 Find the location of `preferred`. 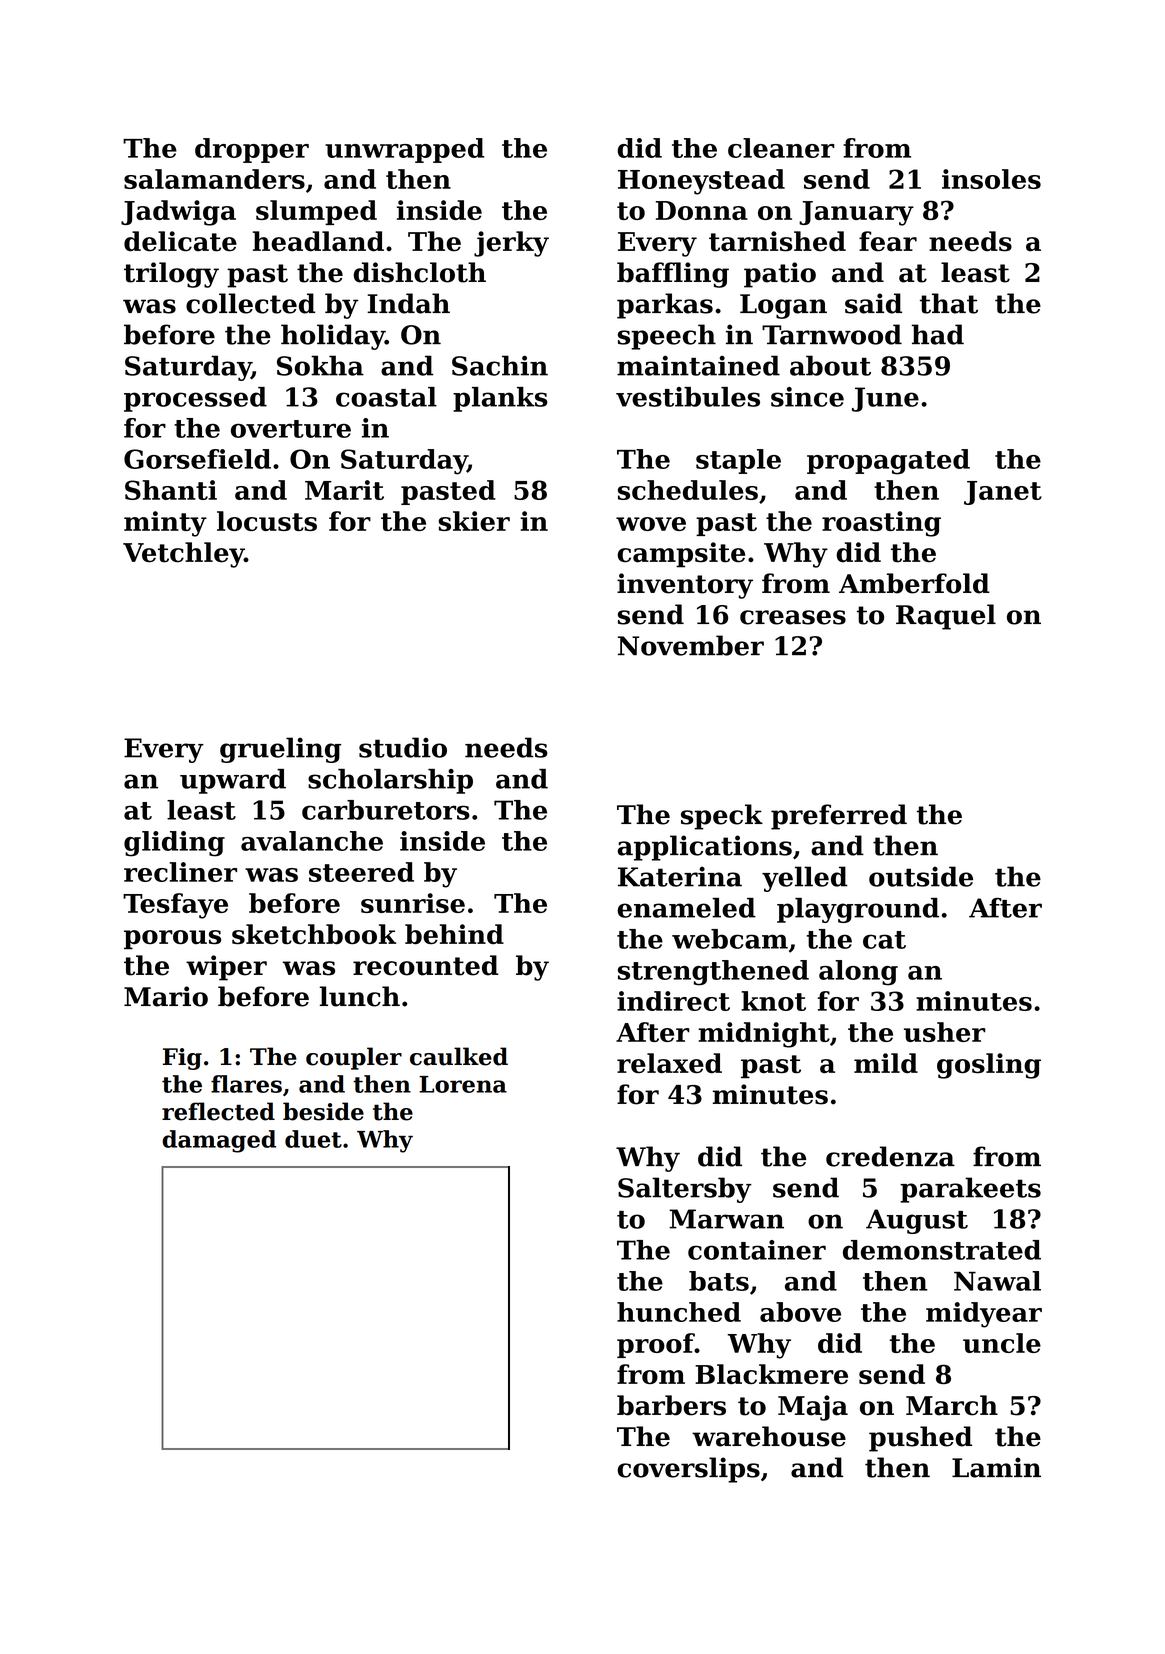

preferred is located at coordinates (839, 817).
